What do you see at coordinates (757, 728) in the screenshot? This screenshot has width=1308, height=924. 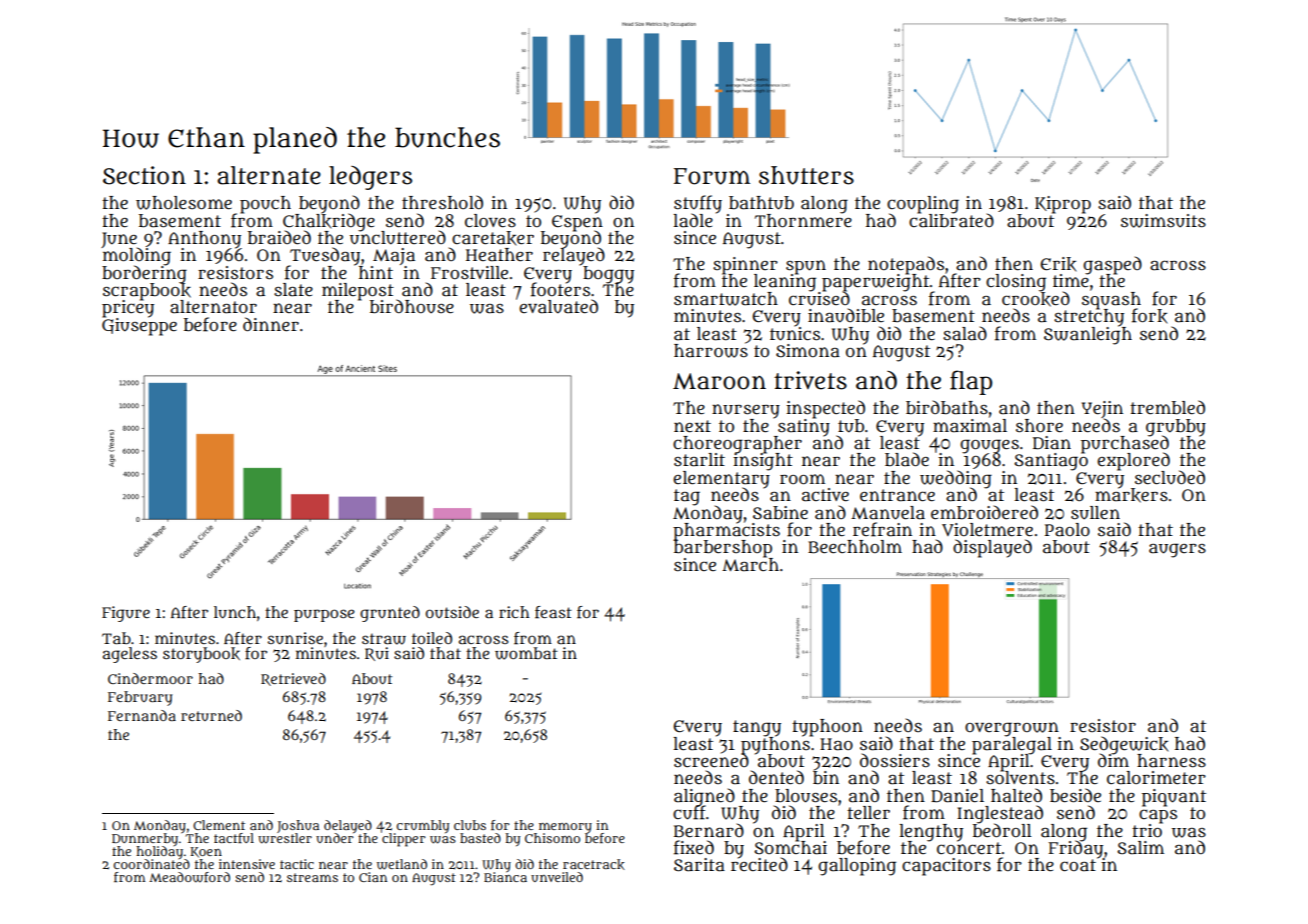 I see `tangy` at bounding box center [757, 728].
